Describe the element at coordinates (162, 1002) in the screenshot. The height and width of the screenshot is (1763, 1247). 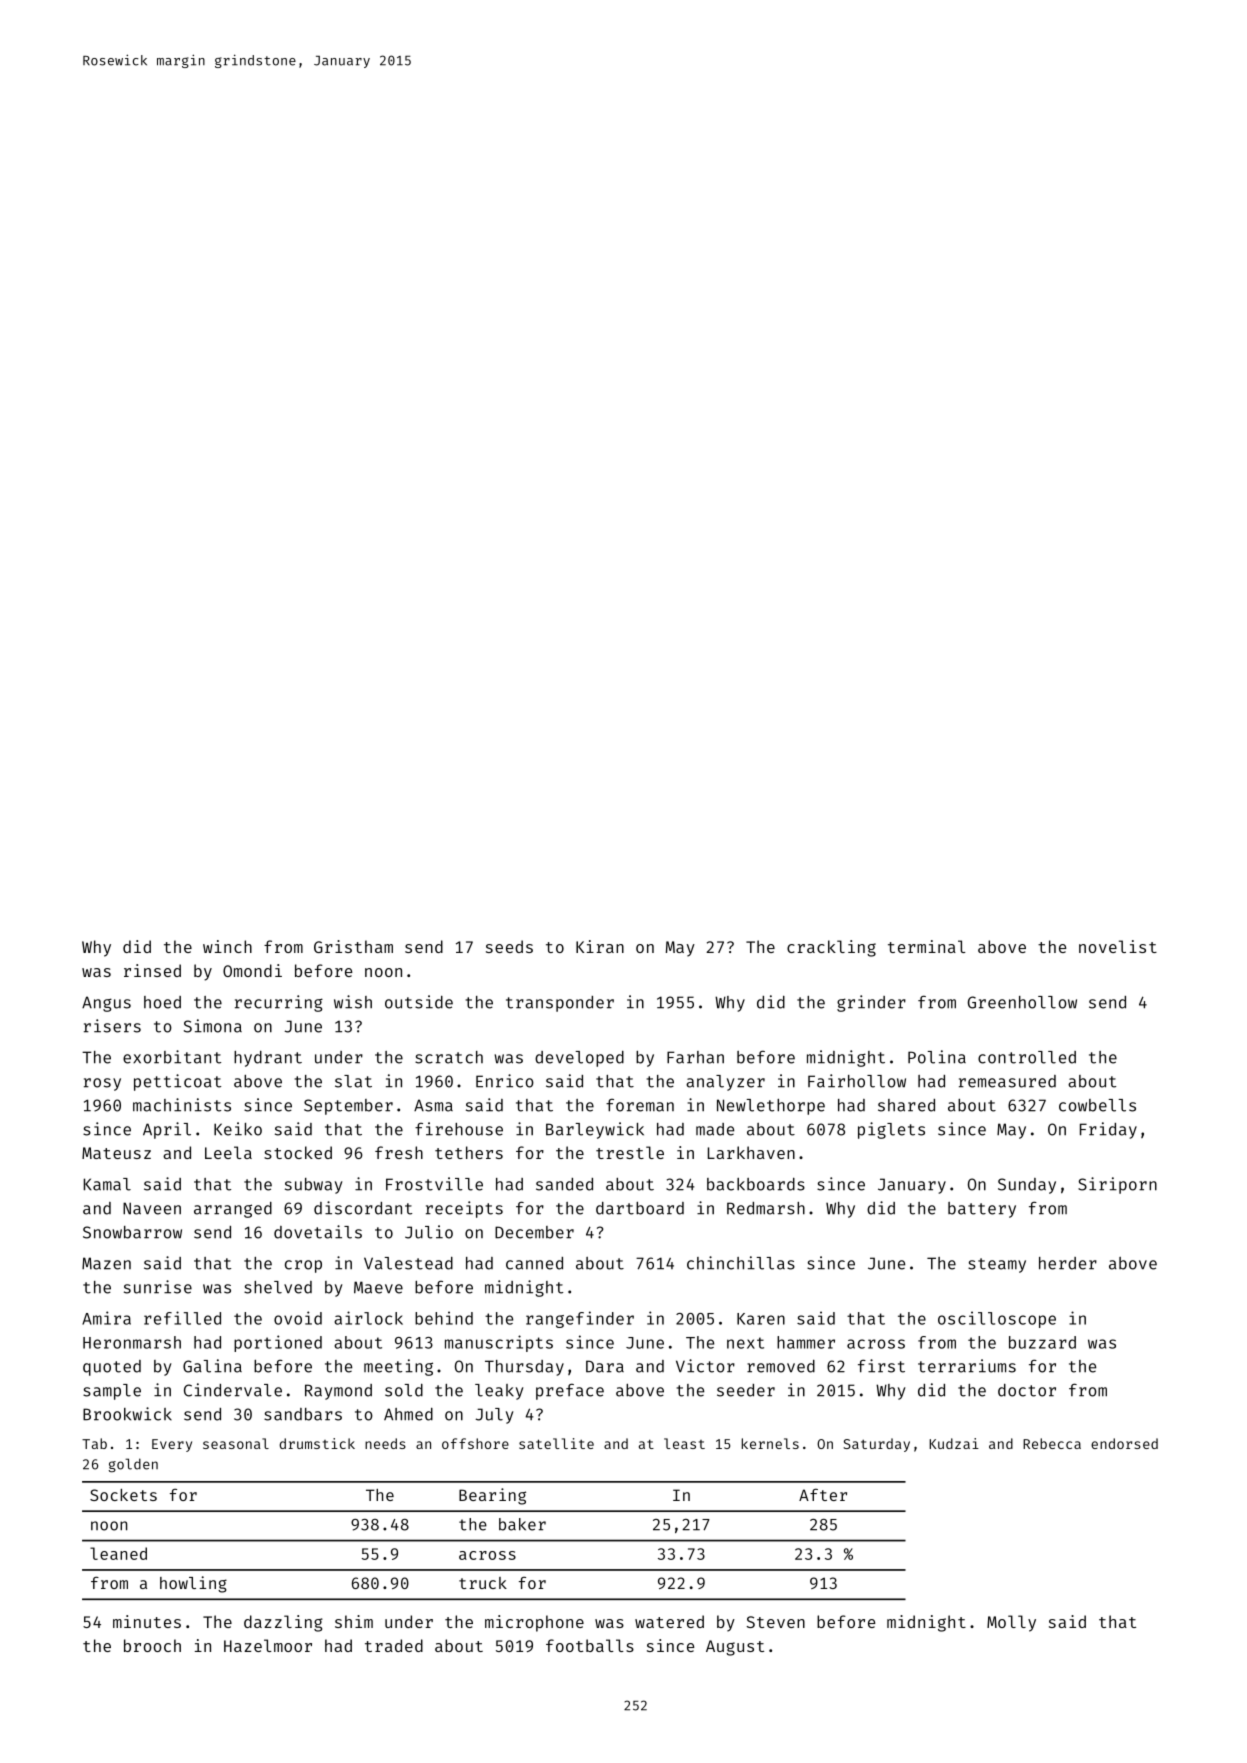
I see `hoed` at that location.
